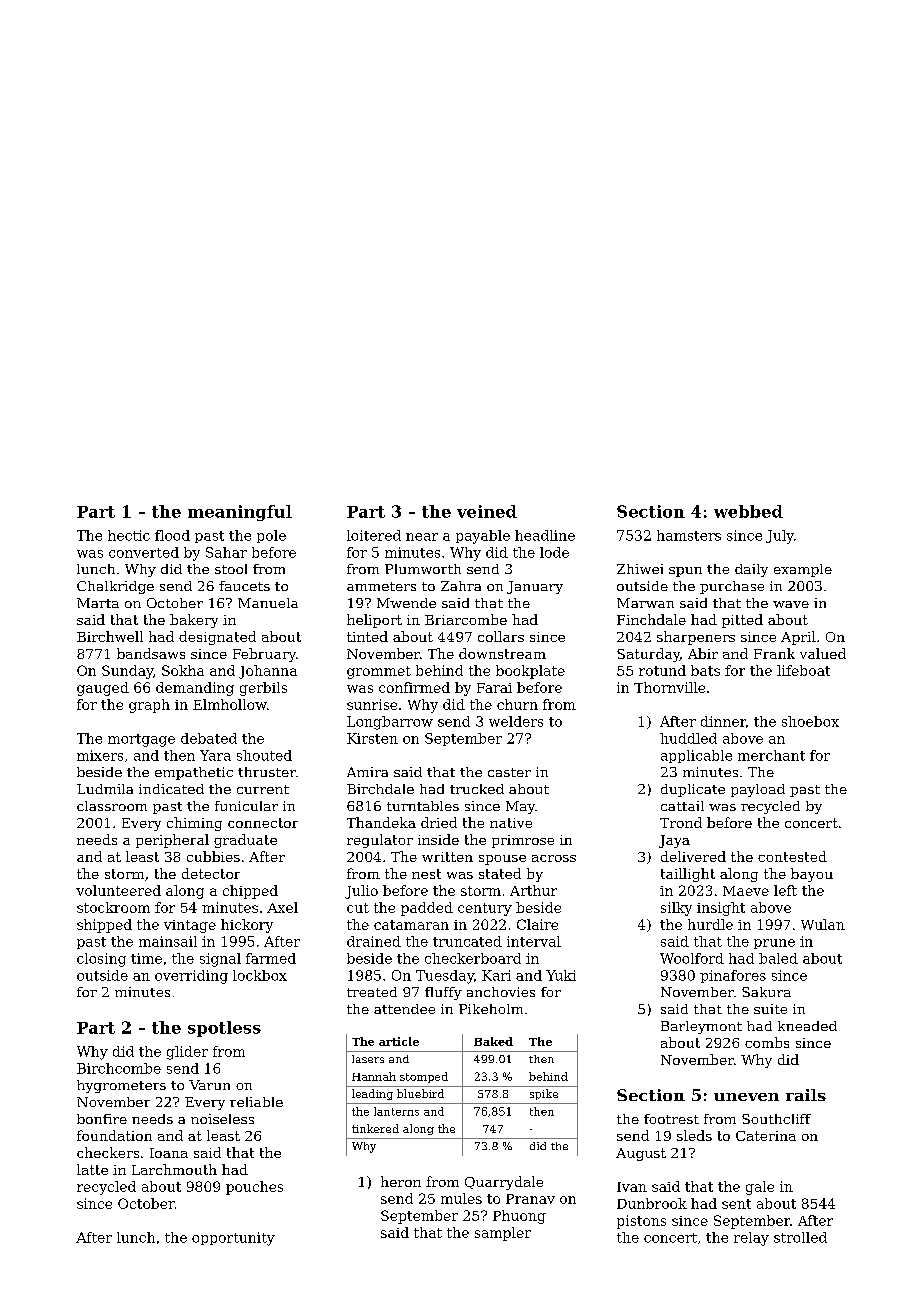  I want to click on latte, so click(92, 1169).
